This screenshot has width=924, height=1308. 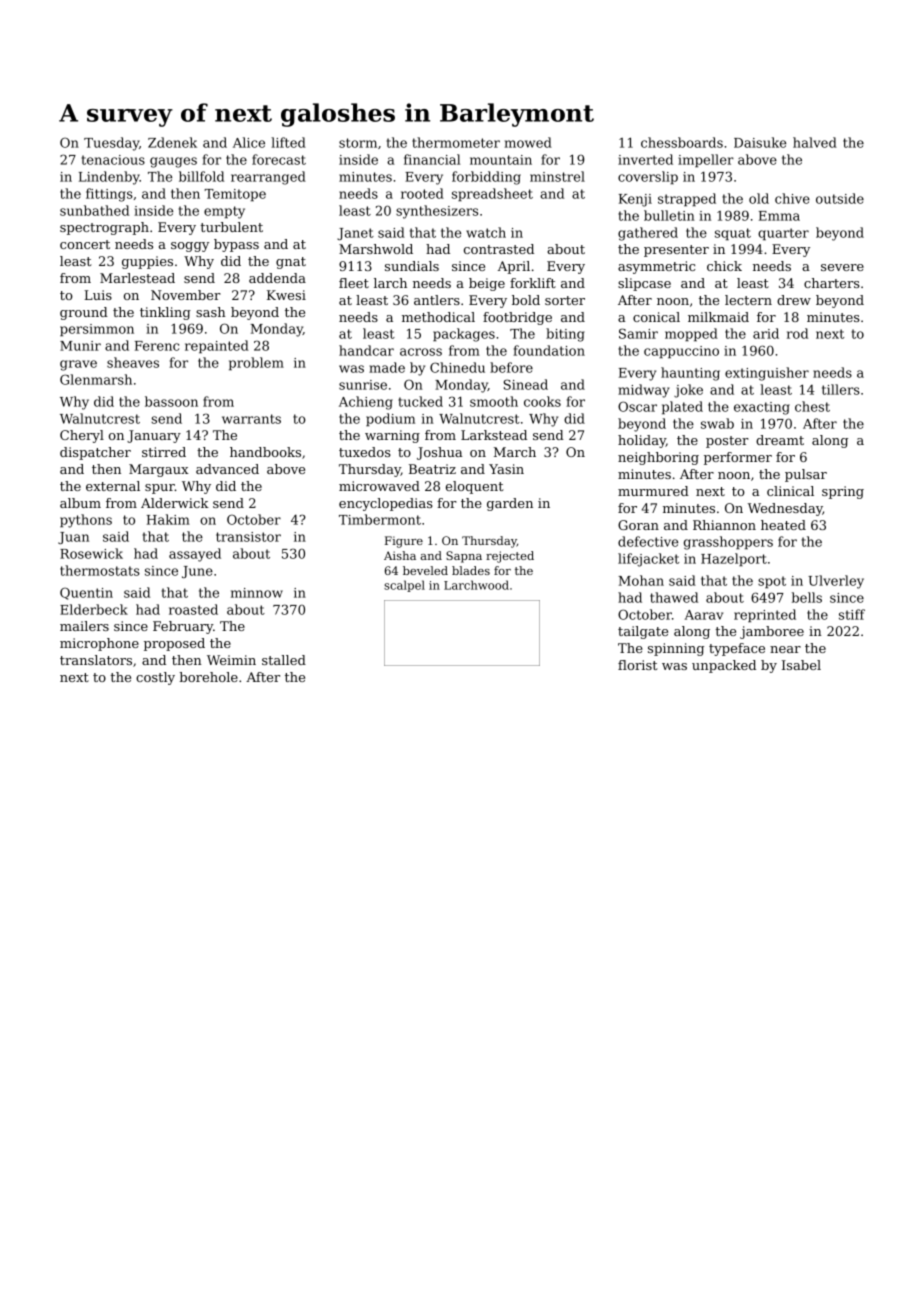 What do you see at coordinates (510, 504) in the screenshot?
I see `garden` at bounding box center [510, 504].
